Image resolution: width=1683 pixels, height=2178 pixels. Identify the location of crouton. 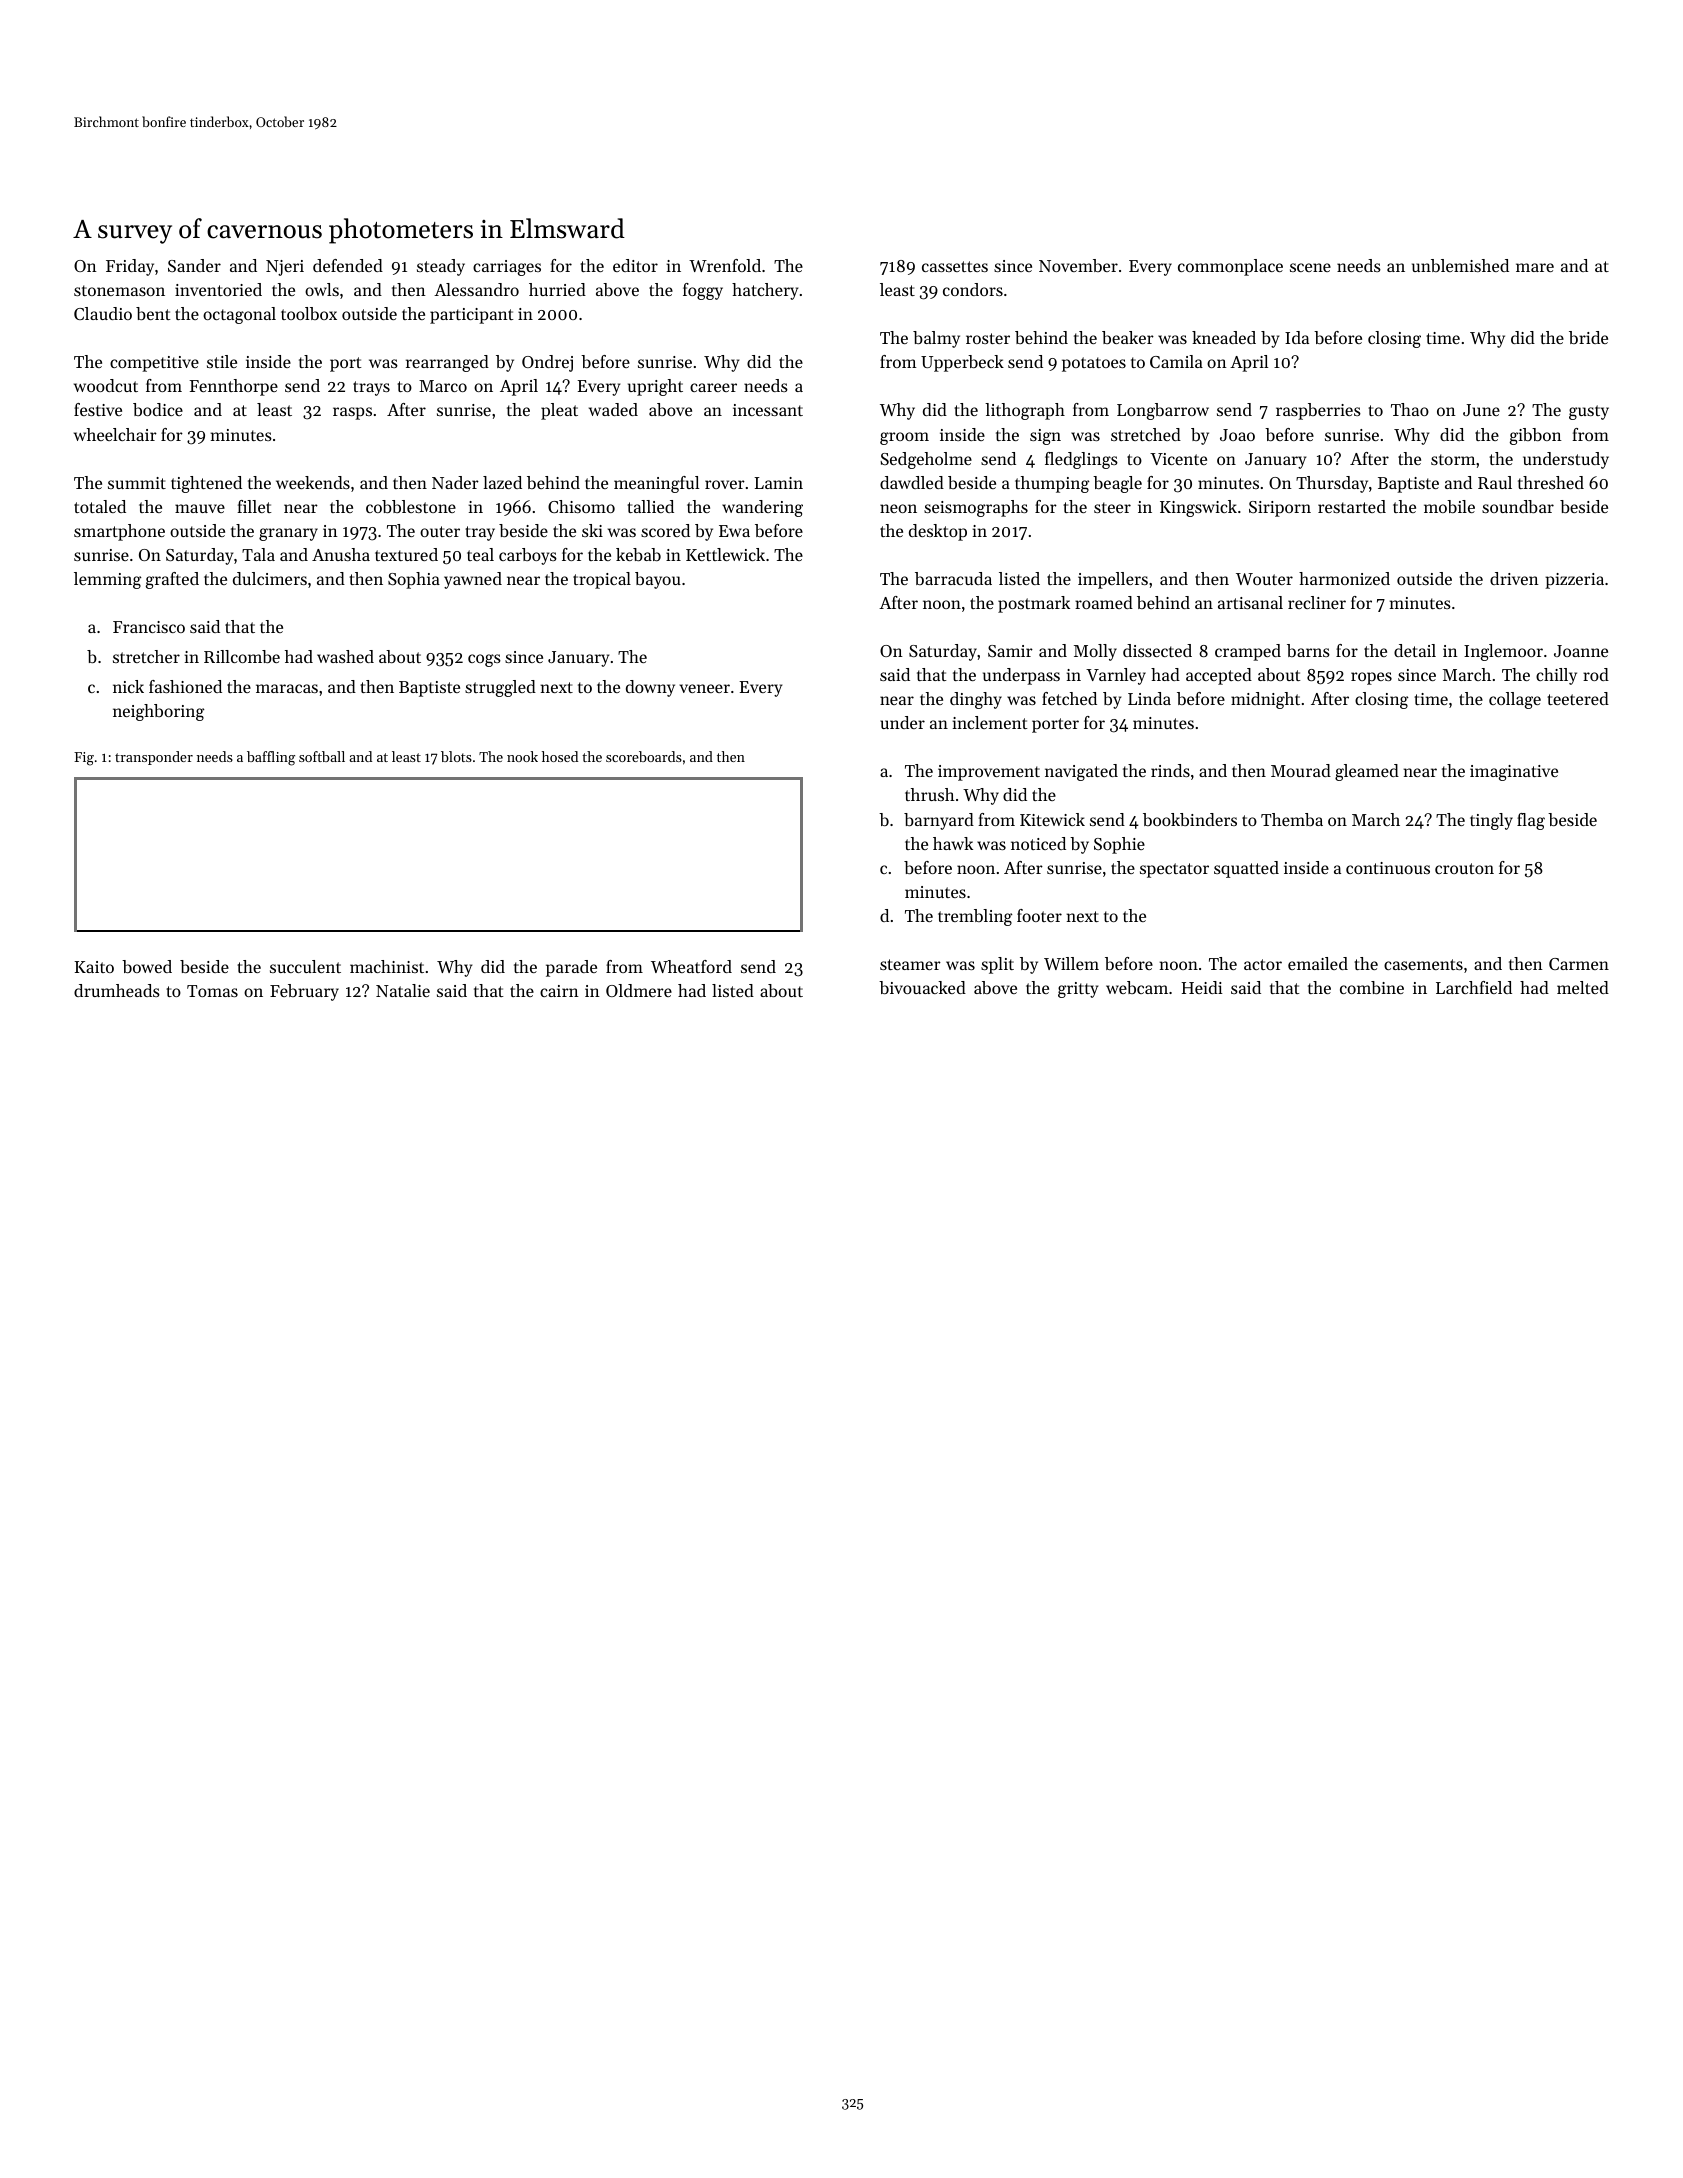
(1464, 868).
